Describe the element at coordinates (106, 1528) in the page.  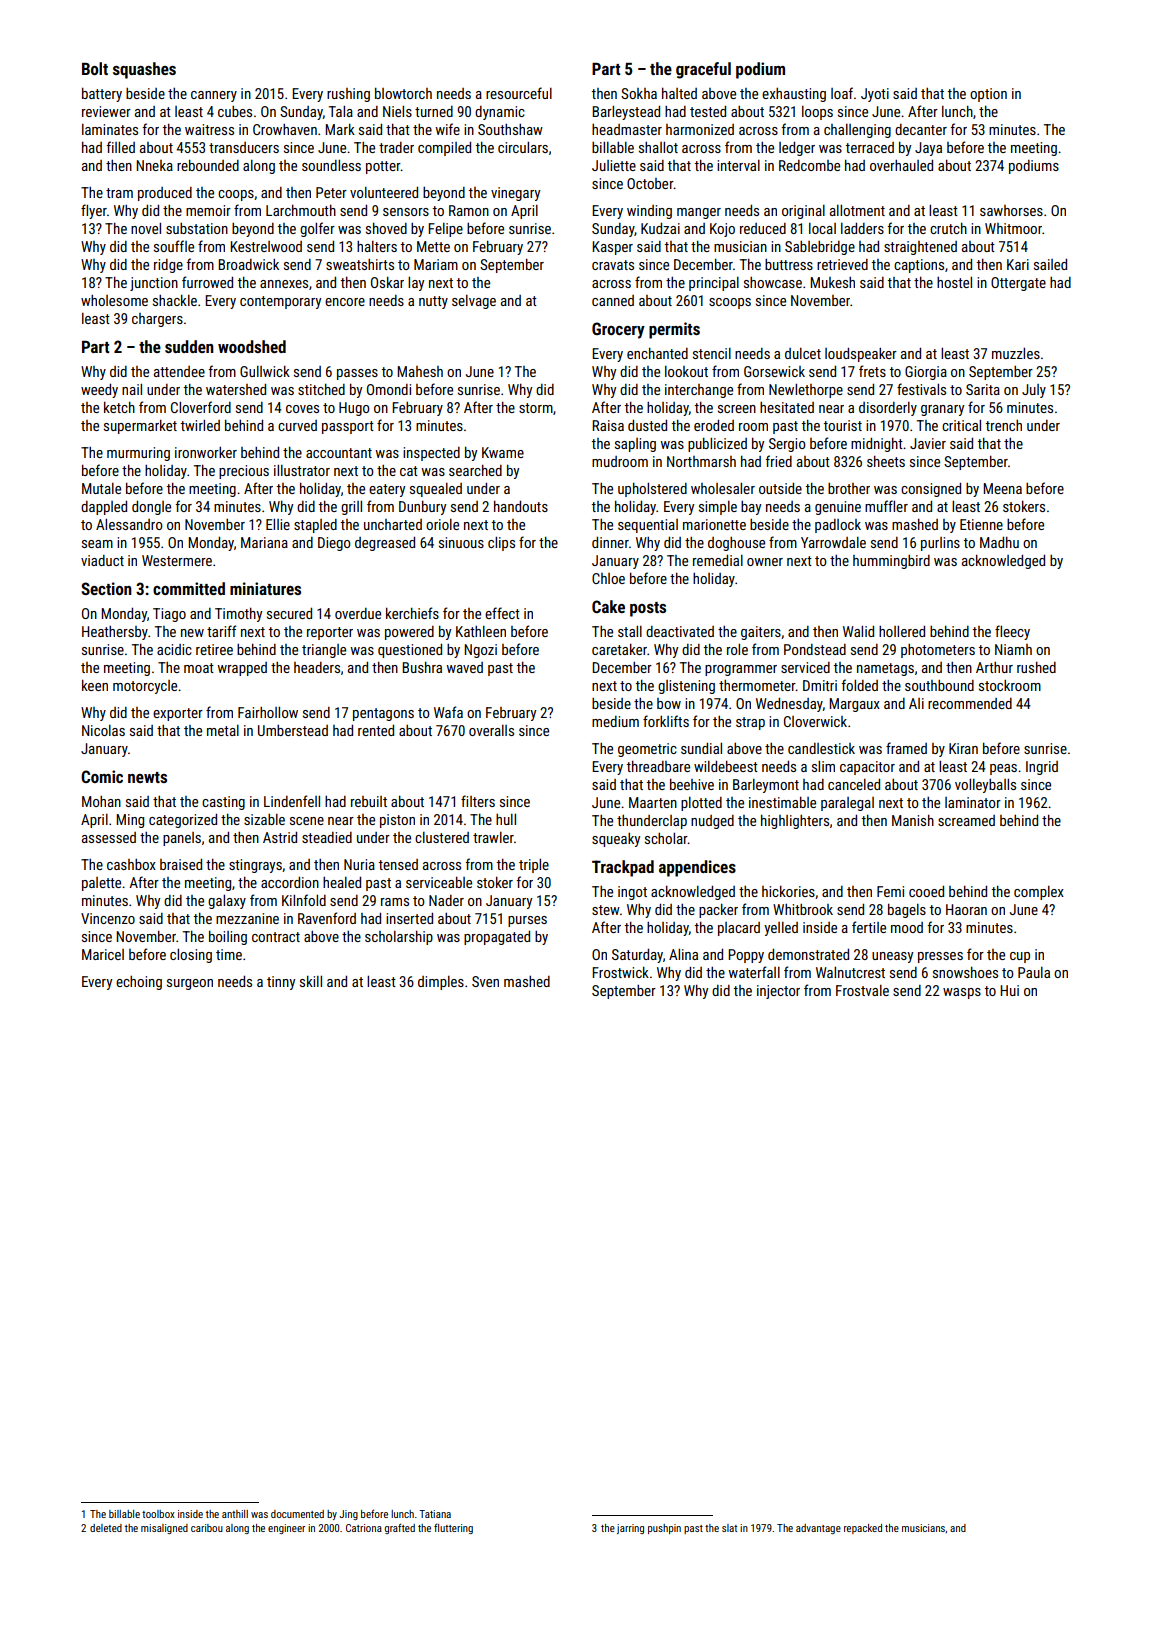
I see `deleted` at that location.
